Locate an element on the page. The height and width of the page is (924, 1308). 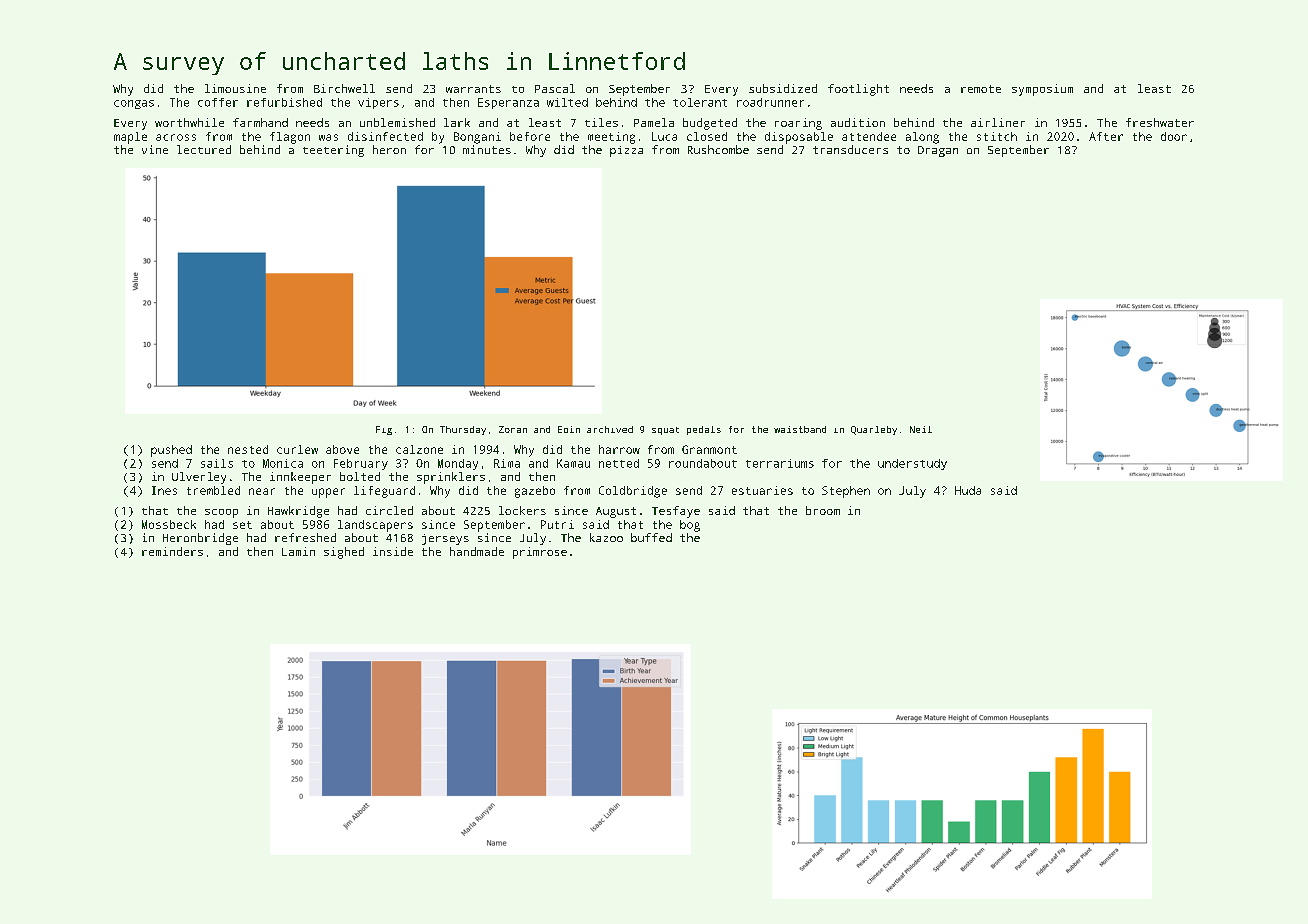
Eoin is located at coordinates (569, 429).
